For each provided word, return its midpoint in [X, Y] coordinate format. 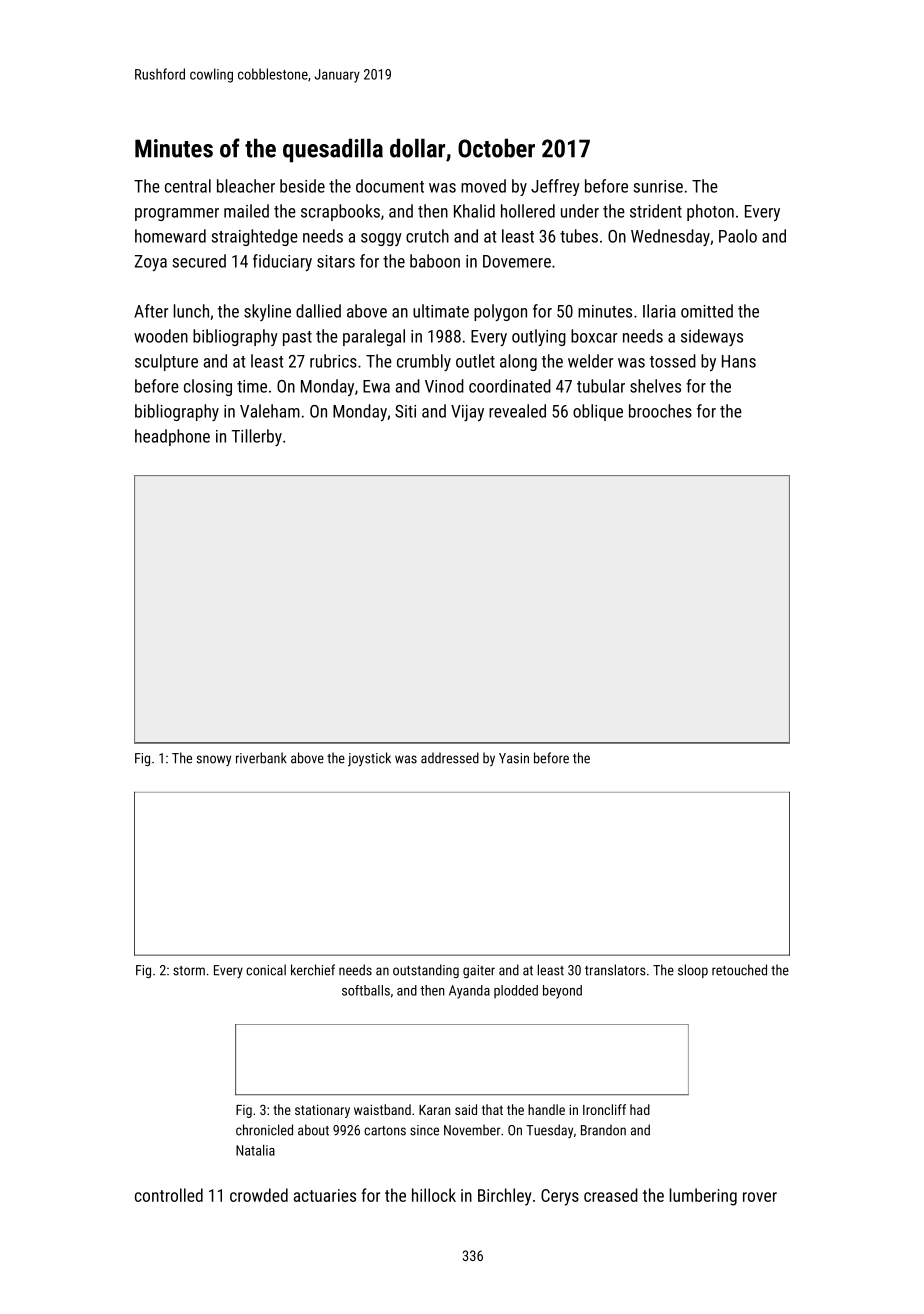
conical [266, 970]
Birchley [504, 1197]
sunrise [658, 186]
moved [483, 186]
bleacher [246, 186]
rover [760, 1197]
